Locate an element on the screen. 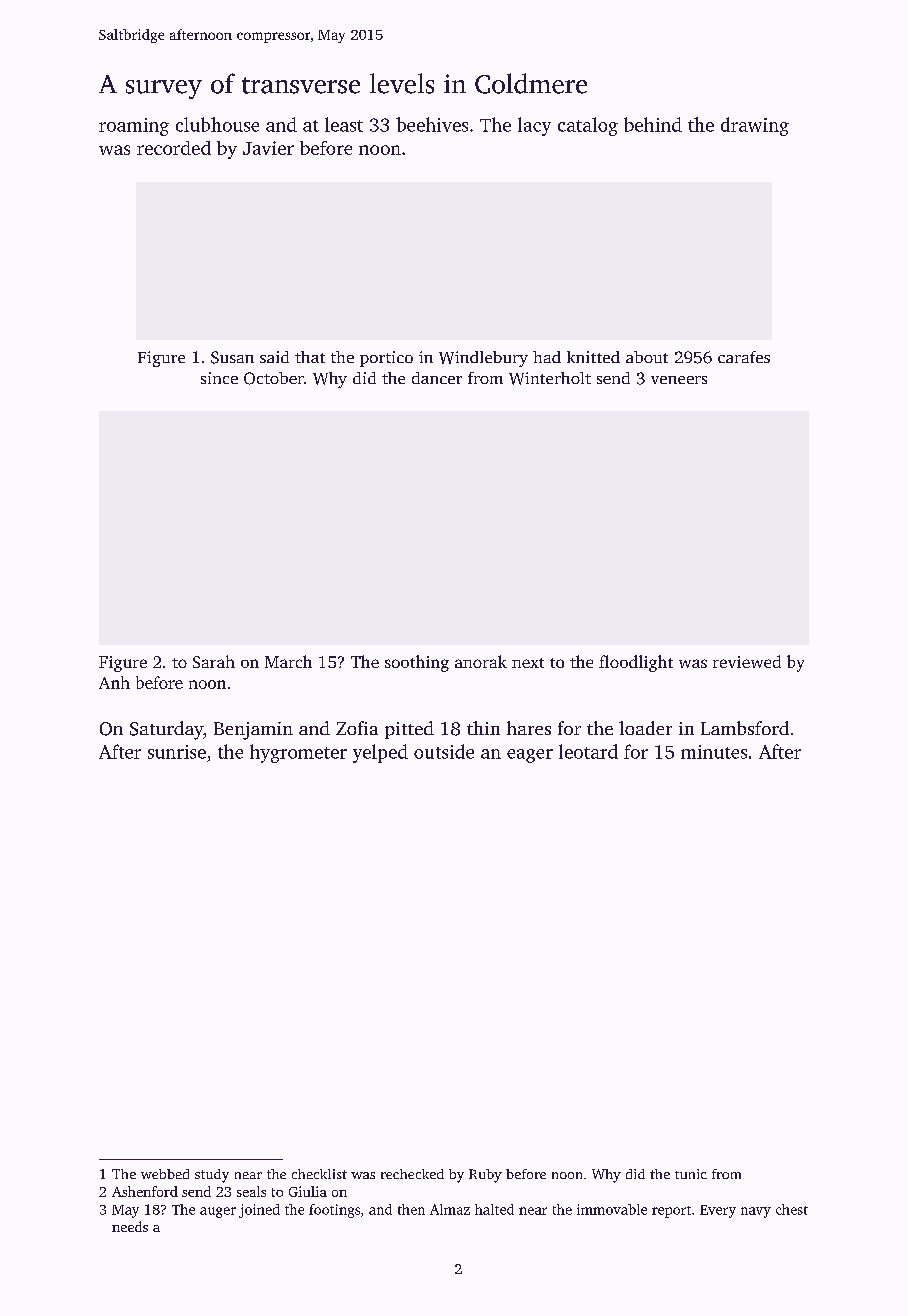 The width and height of the screenshot is (908, 1316). dancer is located at coordinates (437, 378).
